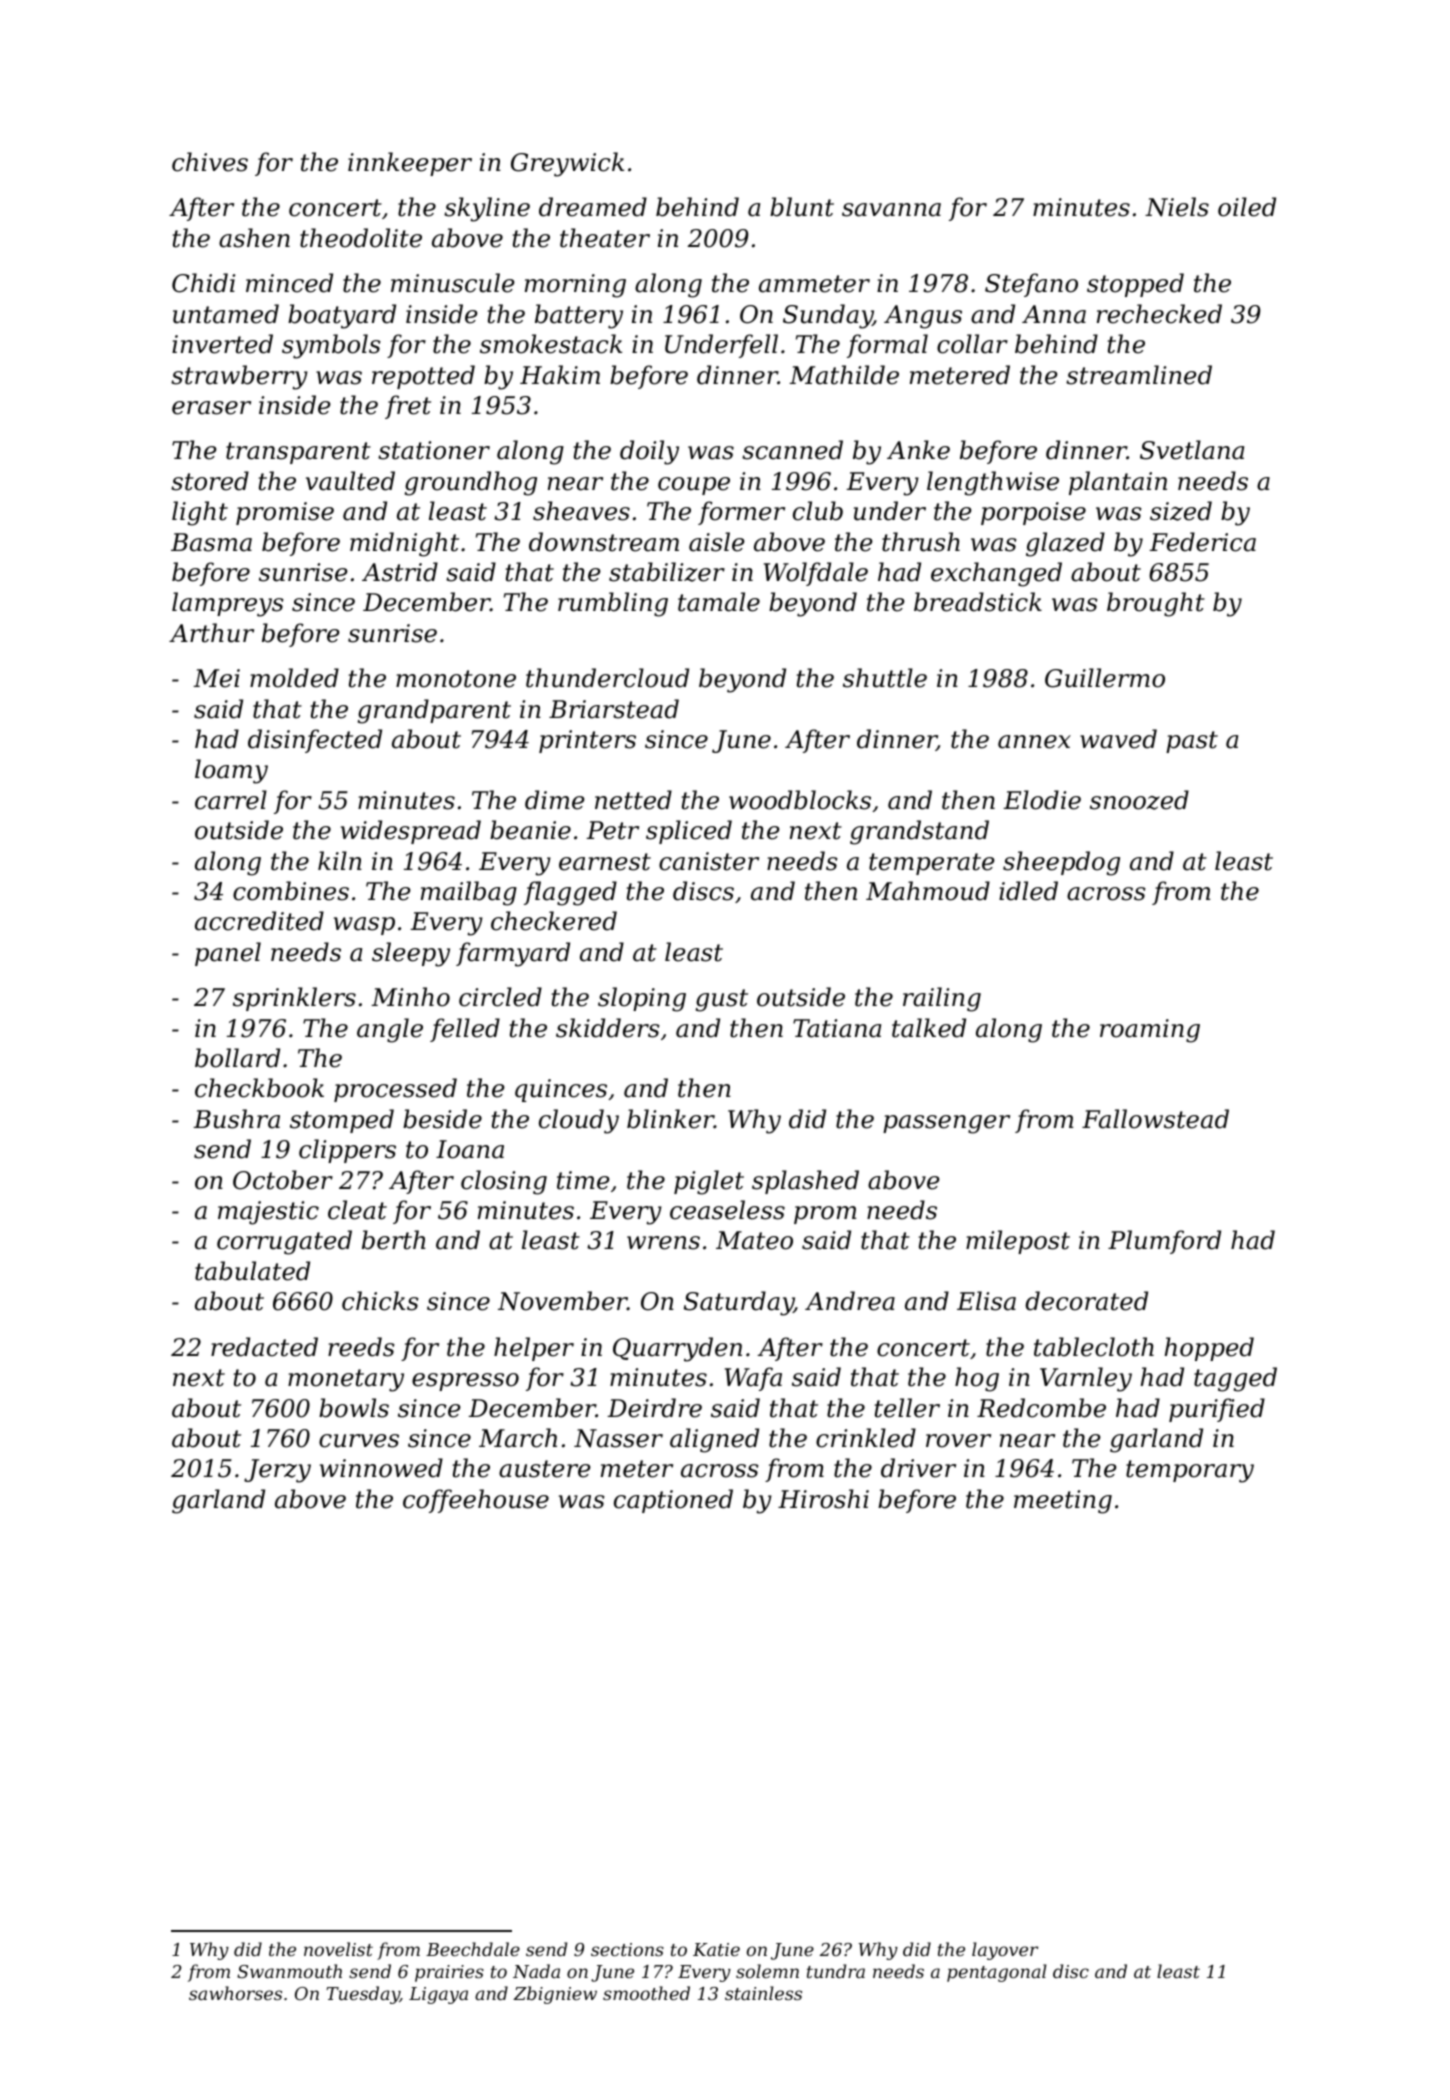 This page has height=2100, width=1450. I want to click on checkbook, so click(259, 1088).
